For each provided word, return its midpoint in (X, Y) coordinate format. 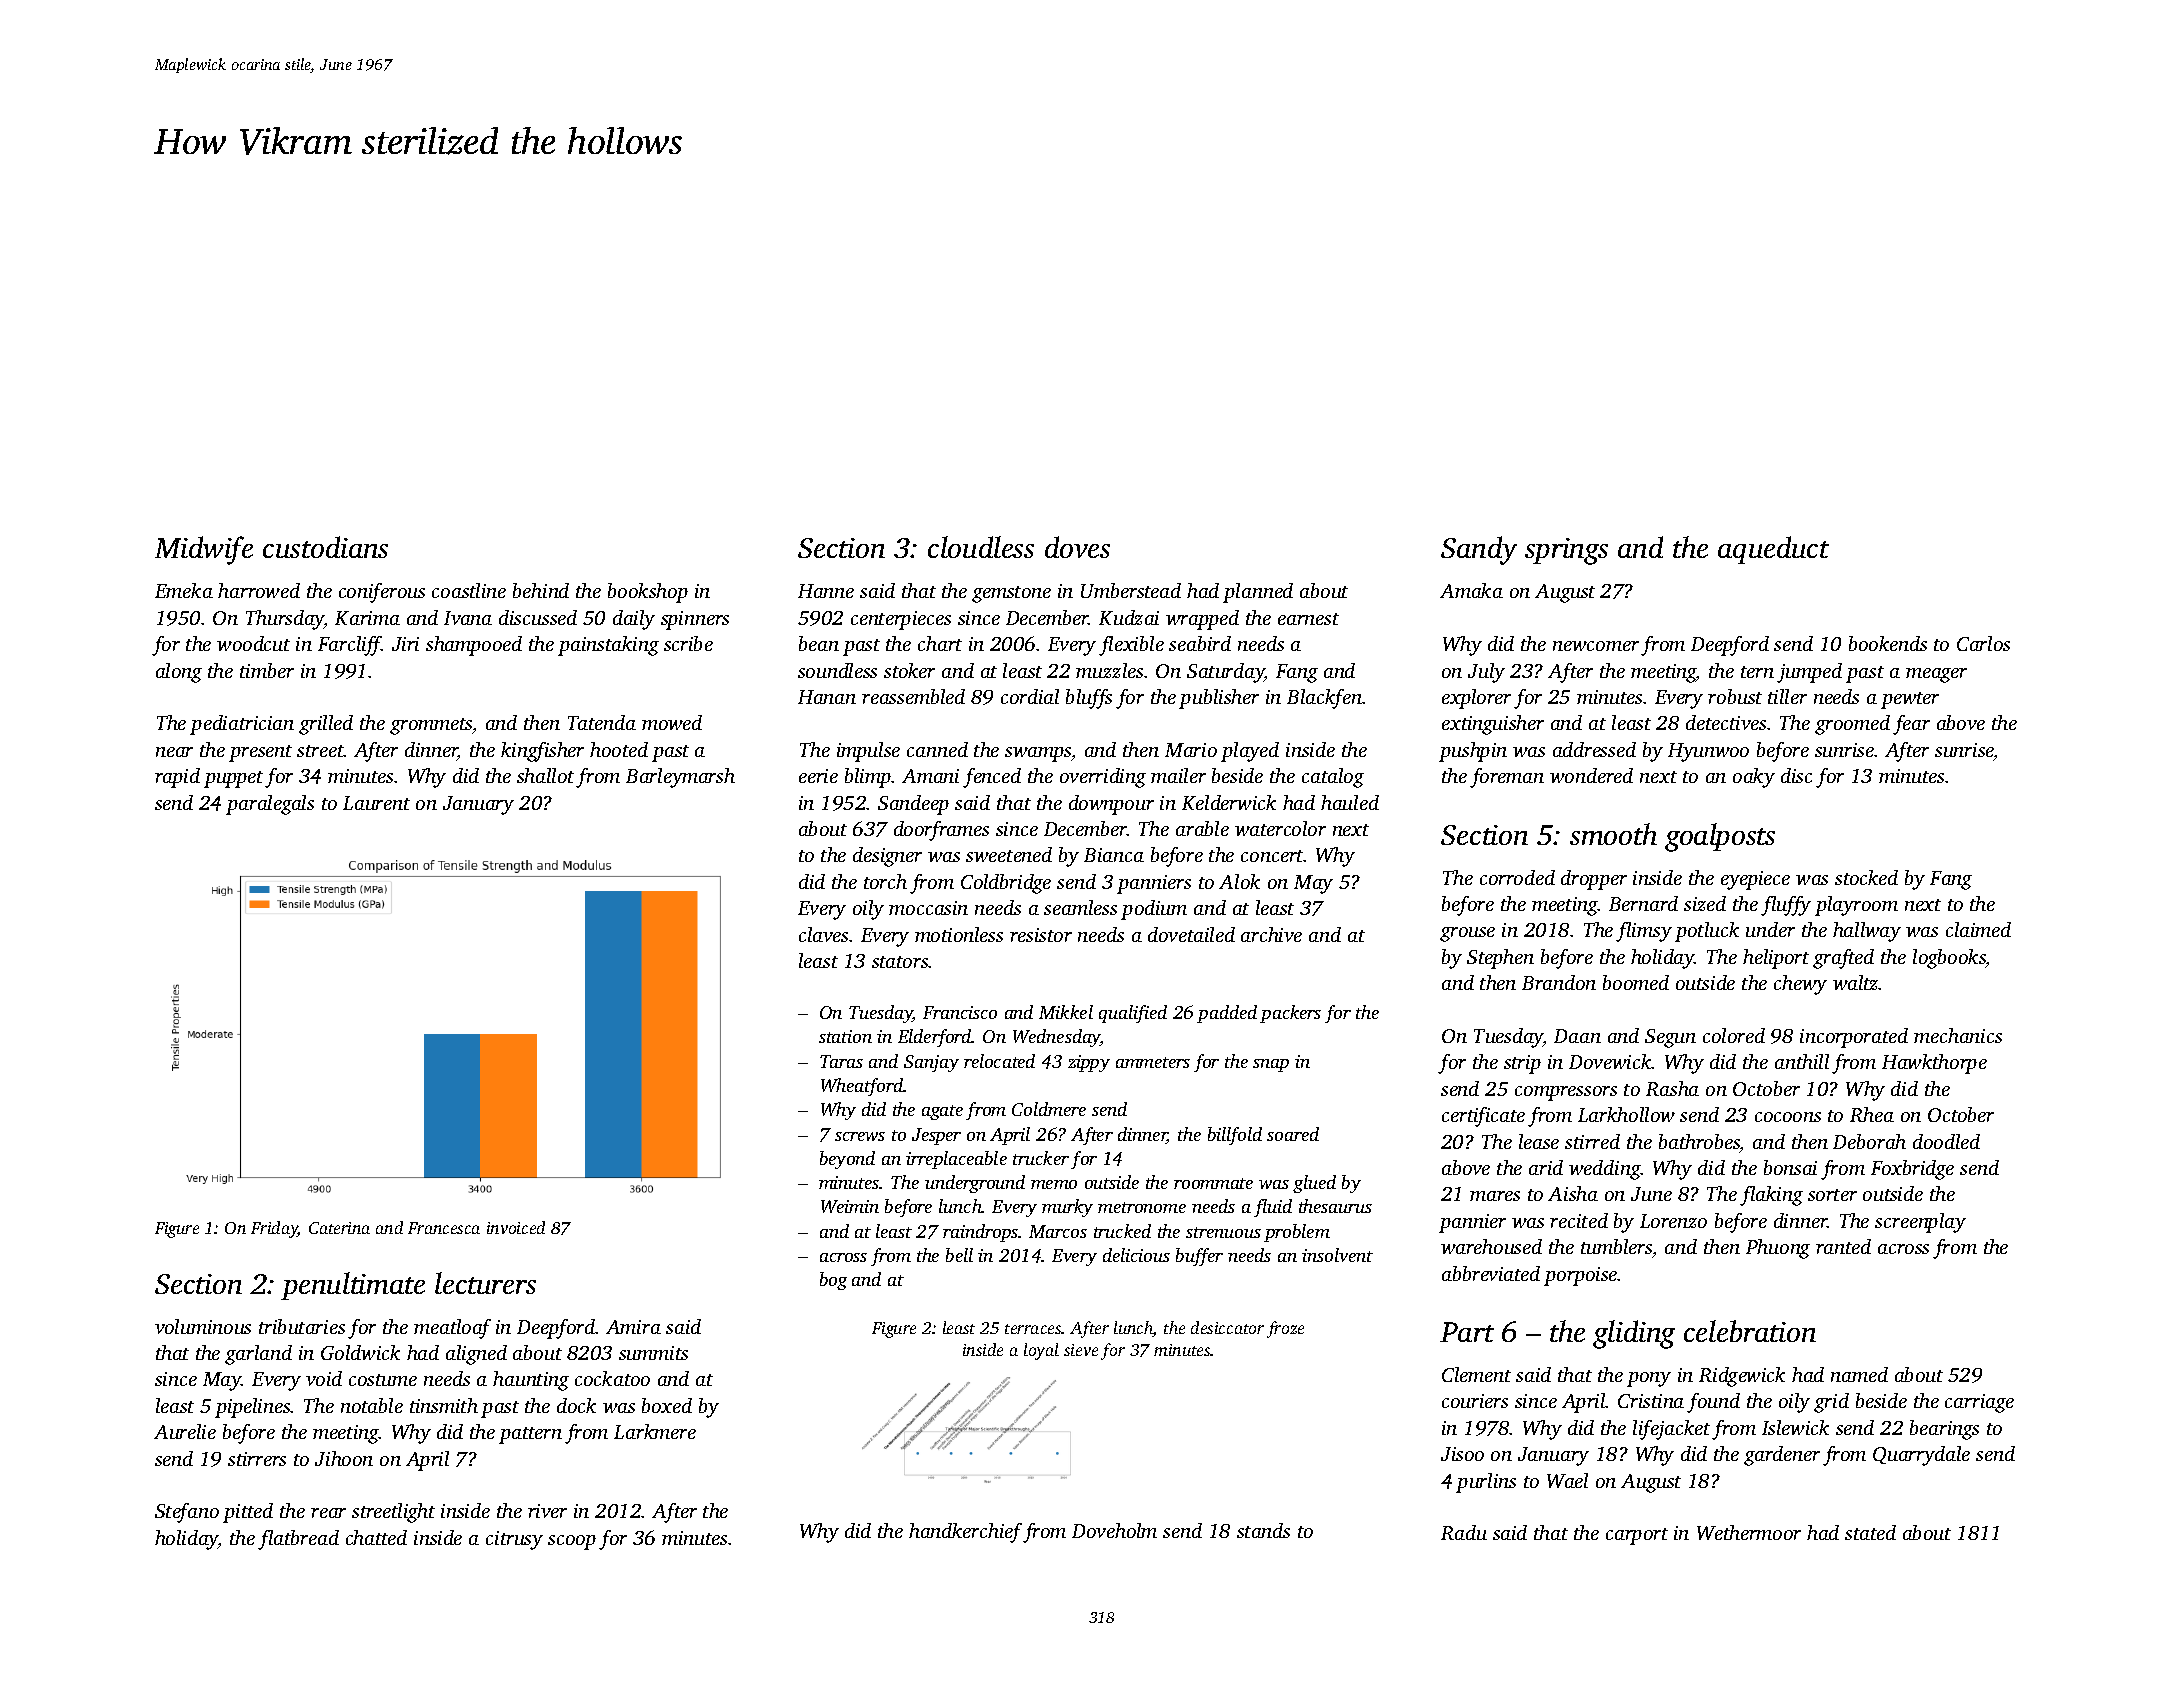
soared (1293, 1134)
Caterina (339, 1228)
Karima (367, 618)
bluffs (1089, 699)
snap (1271, 1065)
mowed (672, 722)
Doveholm (1114, 1530)
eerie (818, 776)
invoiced (516, 1227)
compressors (1566, 1093)
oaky (1754, 778)
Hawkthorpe (1934, 1064)
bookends (1888, 643)
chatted (376, 1537)
